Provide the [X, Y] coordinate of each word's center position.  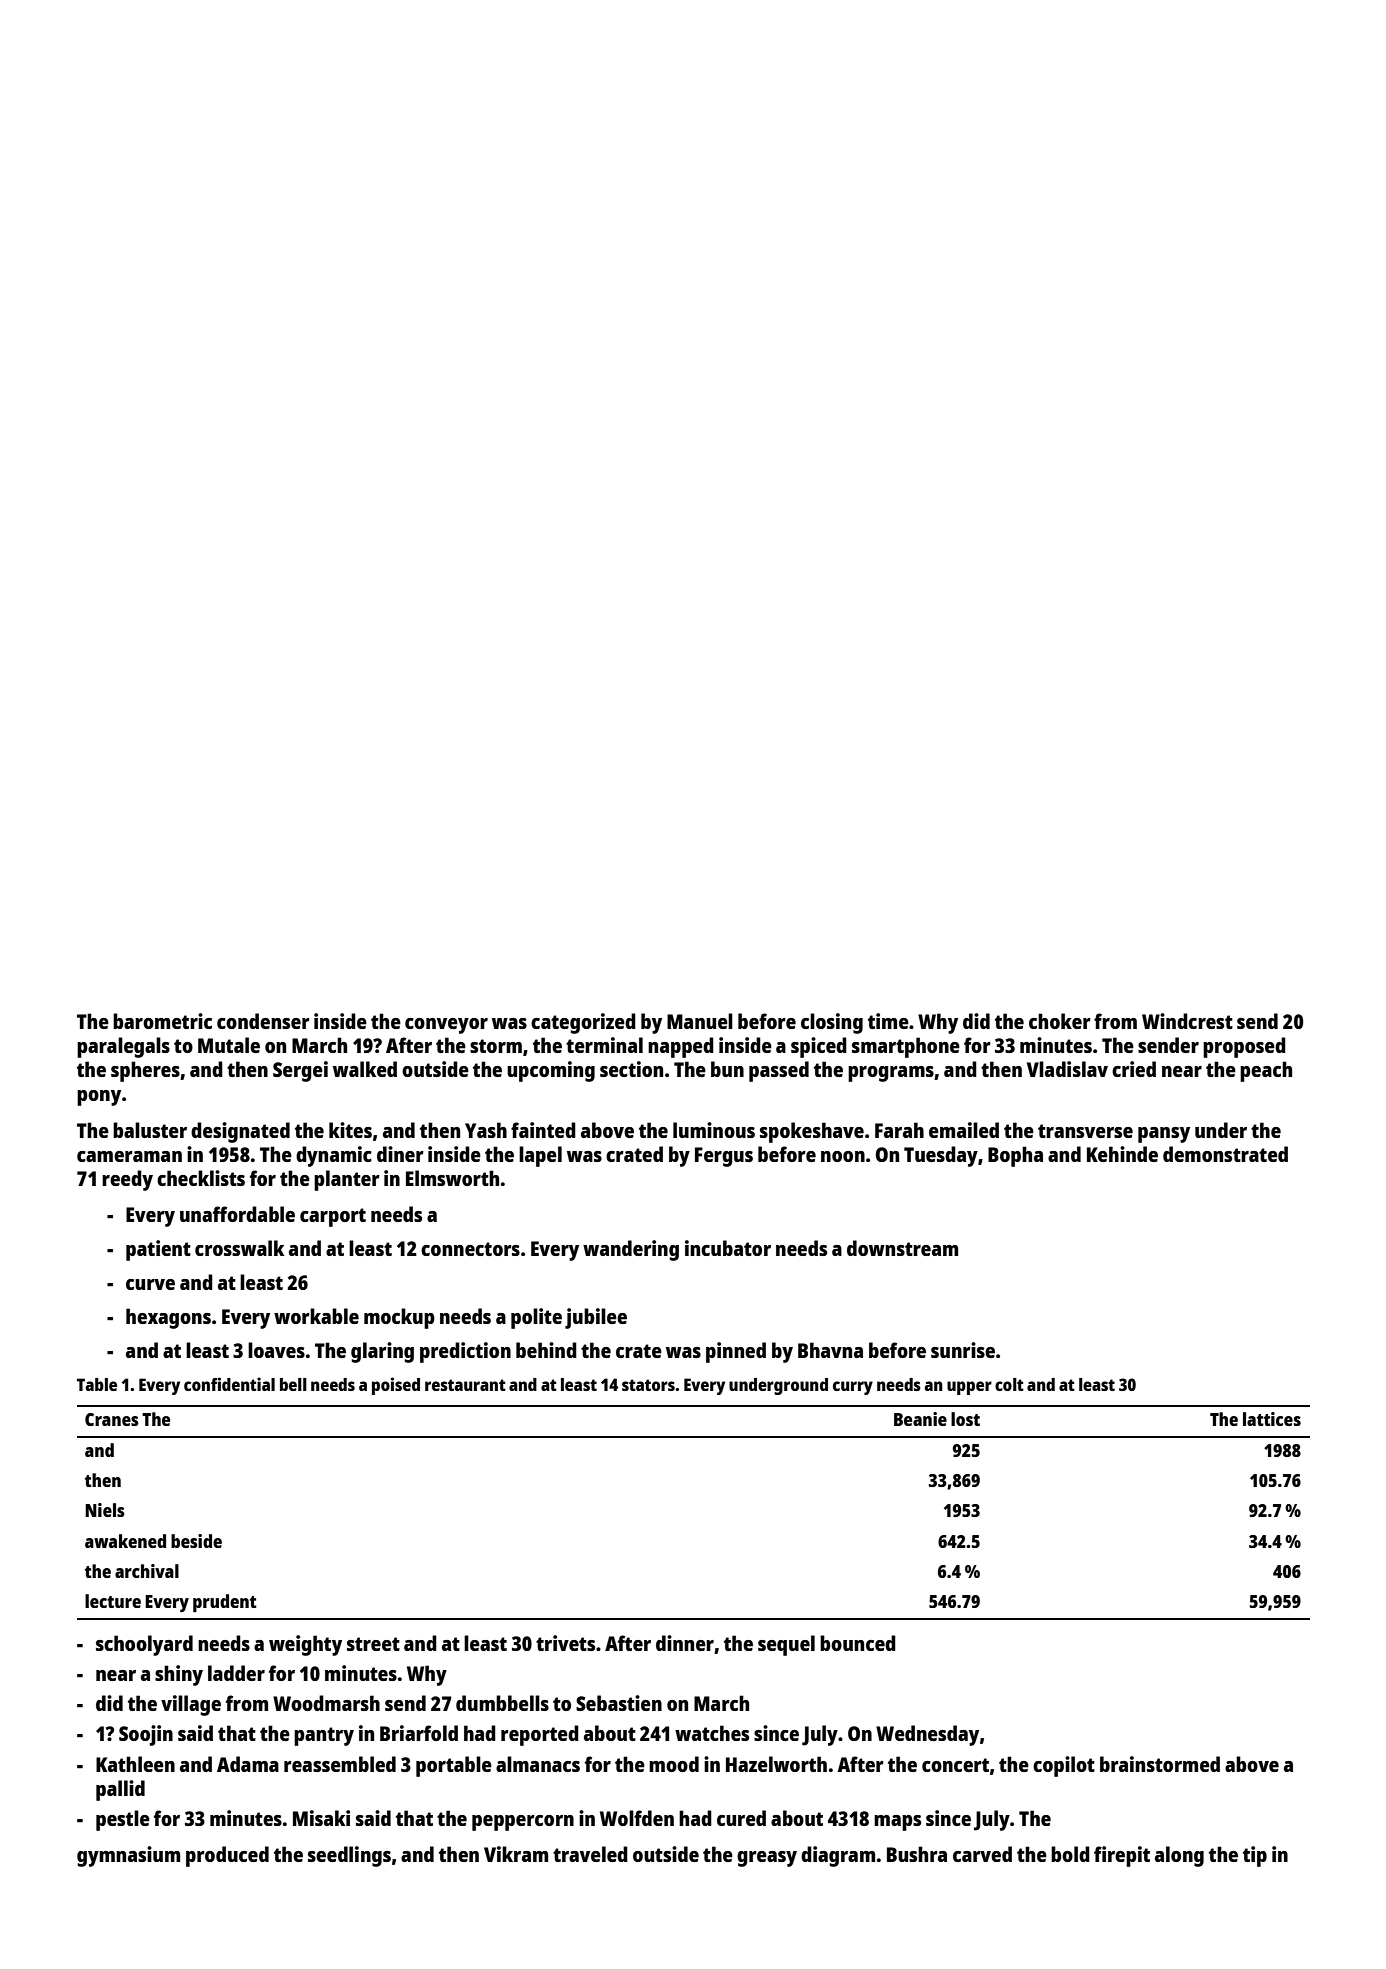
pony [99, 1098]
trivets [565, 1643]
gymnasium [128, 1856]
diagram [838, 1856]
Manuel [700, 1021]
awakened [125, 1541]
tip [1255, 1856]
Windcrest [1187, 1021]
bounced [858, 1643]
